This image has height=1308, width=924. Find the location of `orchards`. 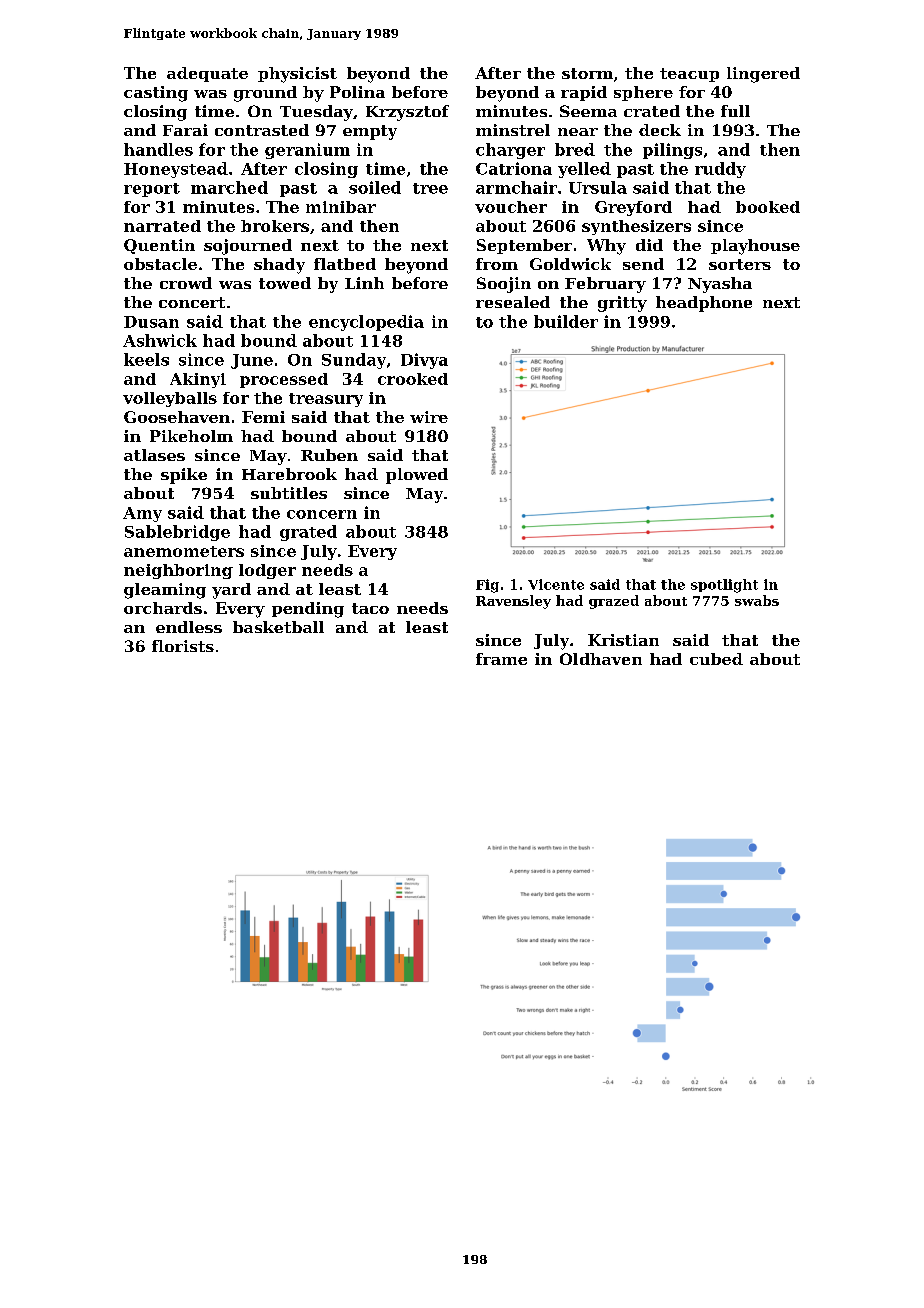

orchards is located at coordinates (163, 608).
